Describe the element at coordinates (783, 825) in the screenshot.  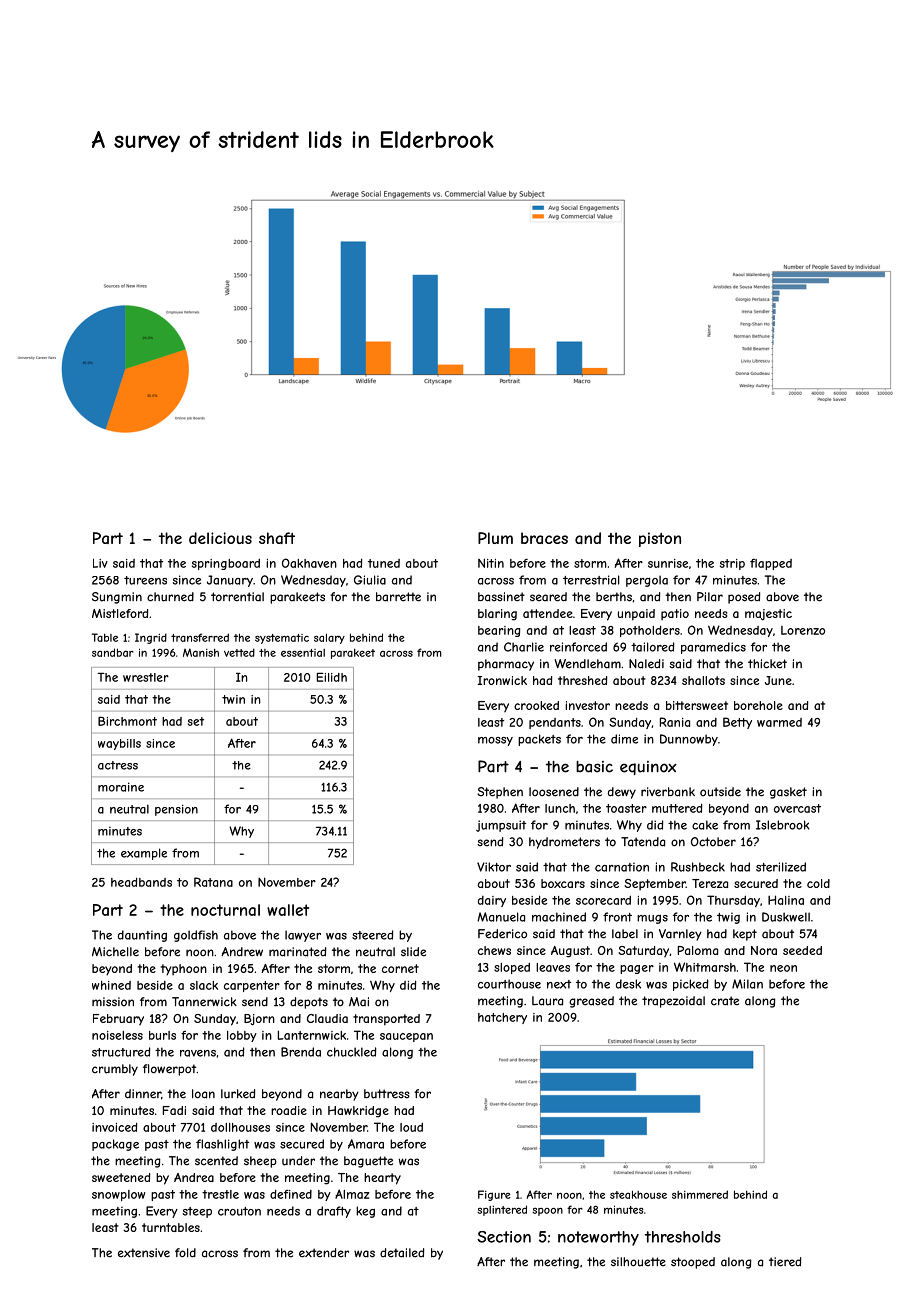
I see `Islebrook` at that location.
